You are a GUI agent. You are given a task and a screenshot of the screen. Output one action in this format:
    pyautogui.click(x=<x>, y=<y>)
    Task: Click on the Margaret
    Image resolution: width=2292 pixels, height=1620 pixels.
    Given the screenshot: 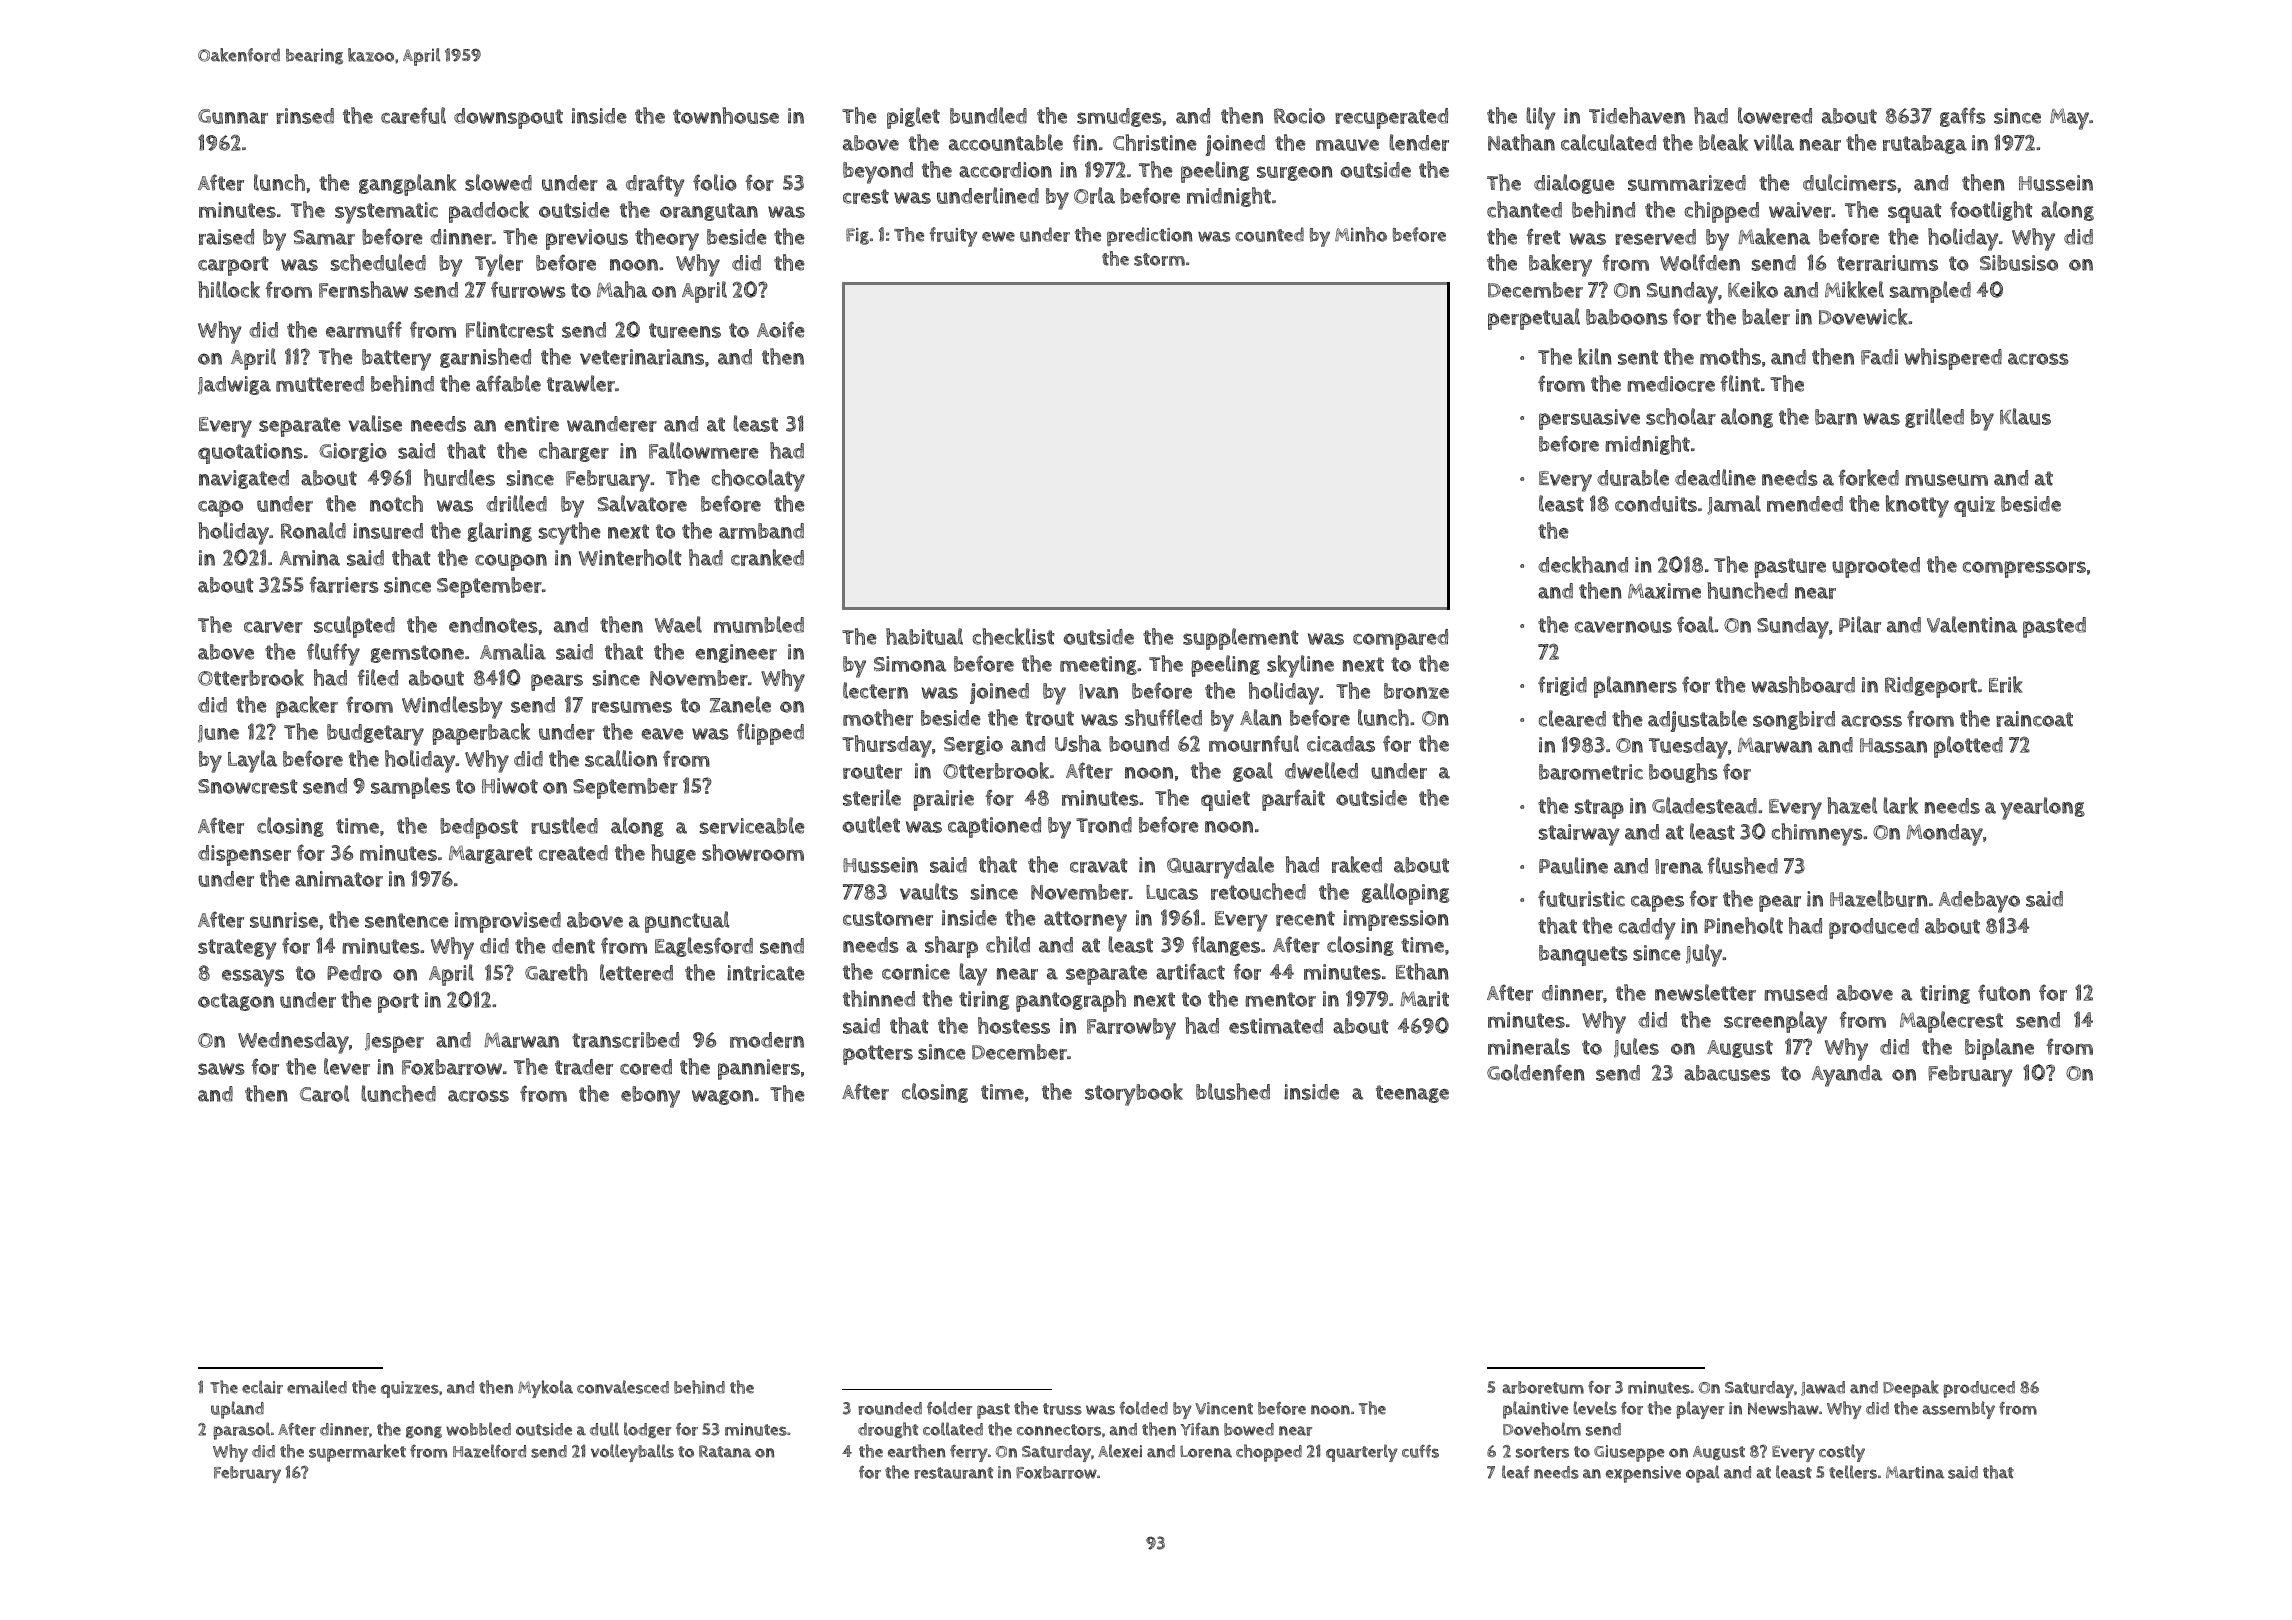 What is the action you would take?
    pyautogui.click(x=491, y=854)
